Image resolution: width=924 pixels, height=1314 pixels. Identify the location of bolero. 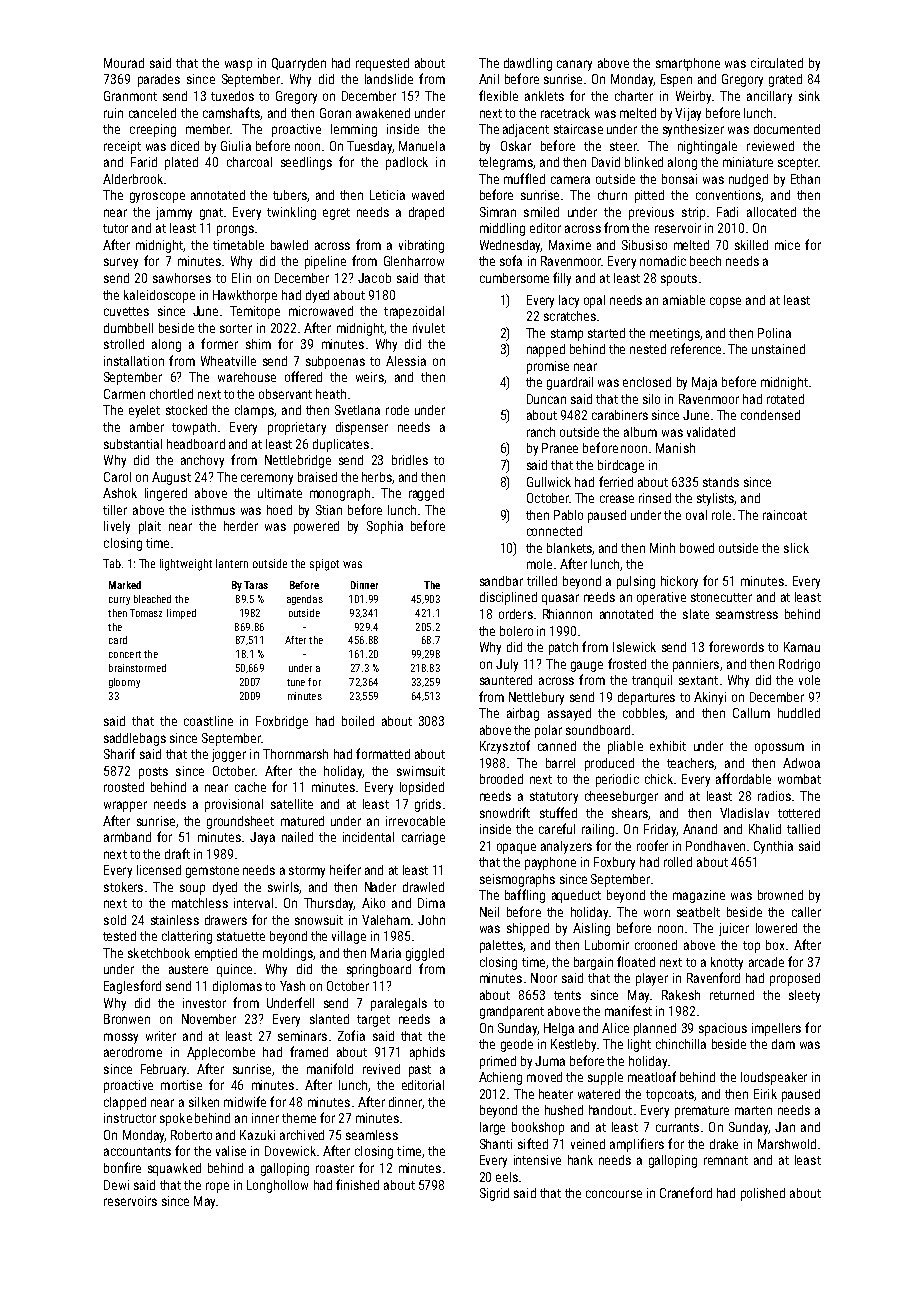
(516, 631).
